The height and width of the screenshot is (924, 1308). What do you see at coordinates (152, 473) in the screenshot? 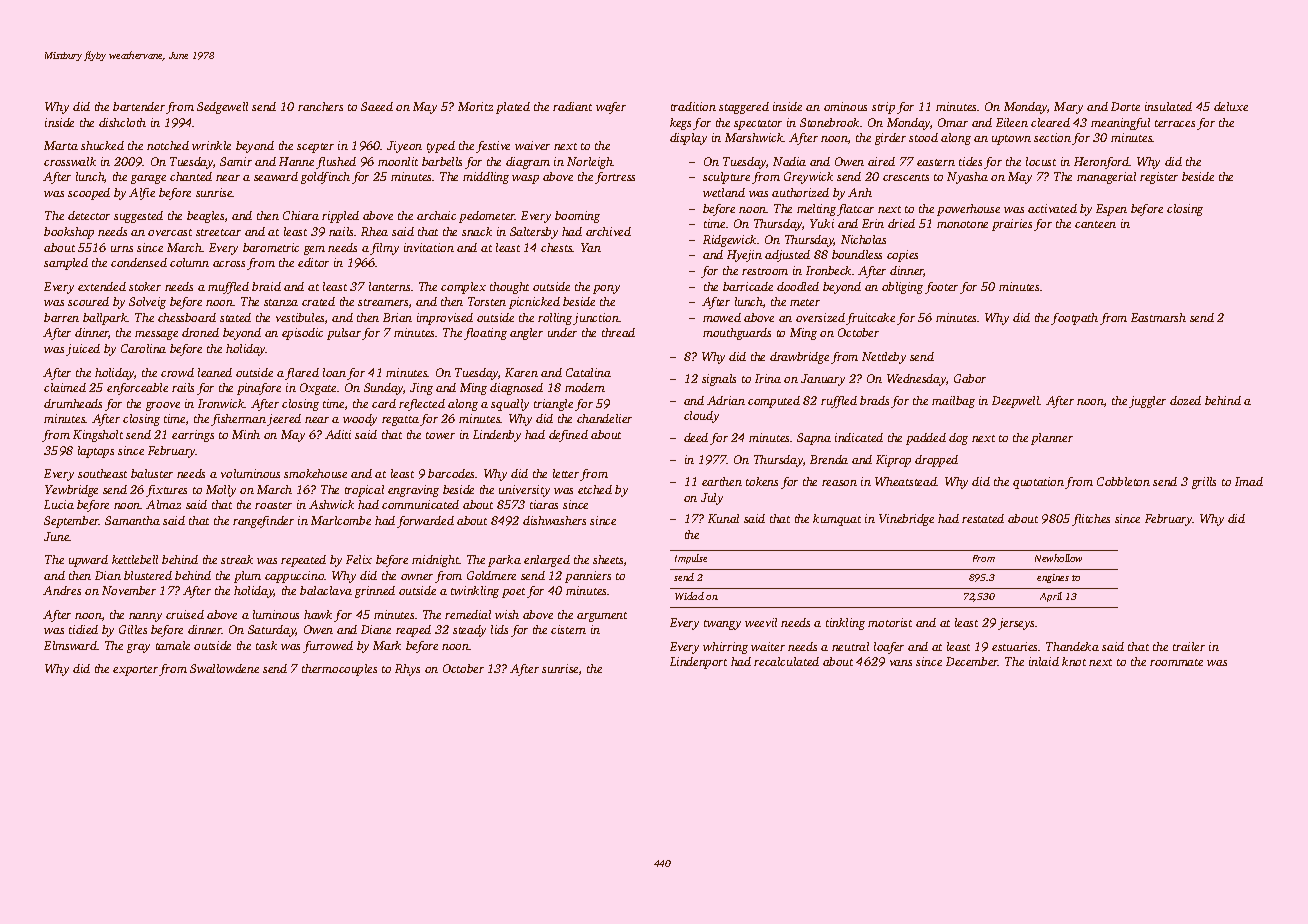
I see `baluster` at bounding box center [152, 473].
